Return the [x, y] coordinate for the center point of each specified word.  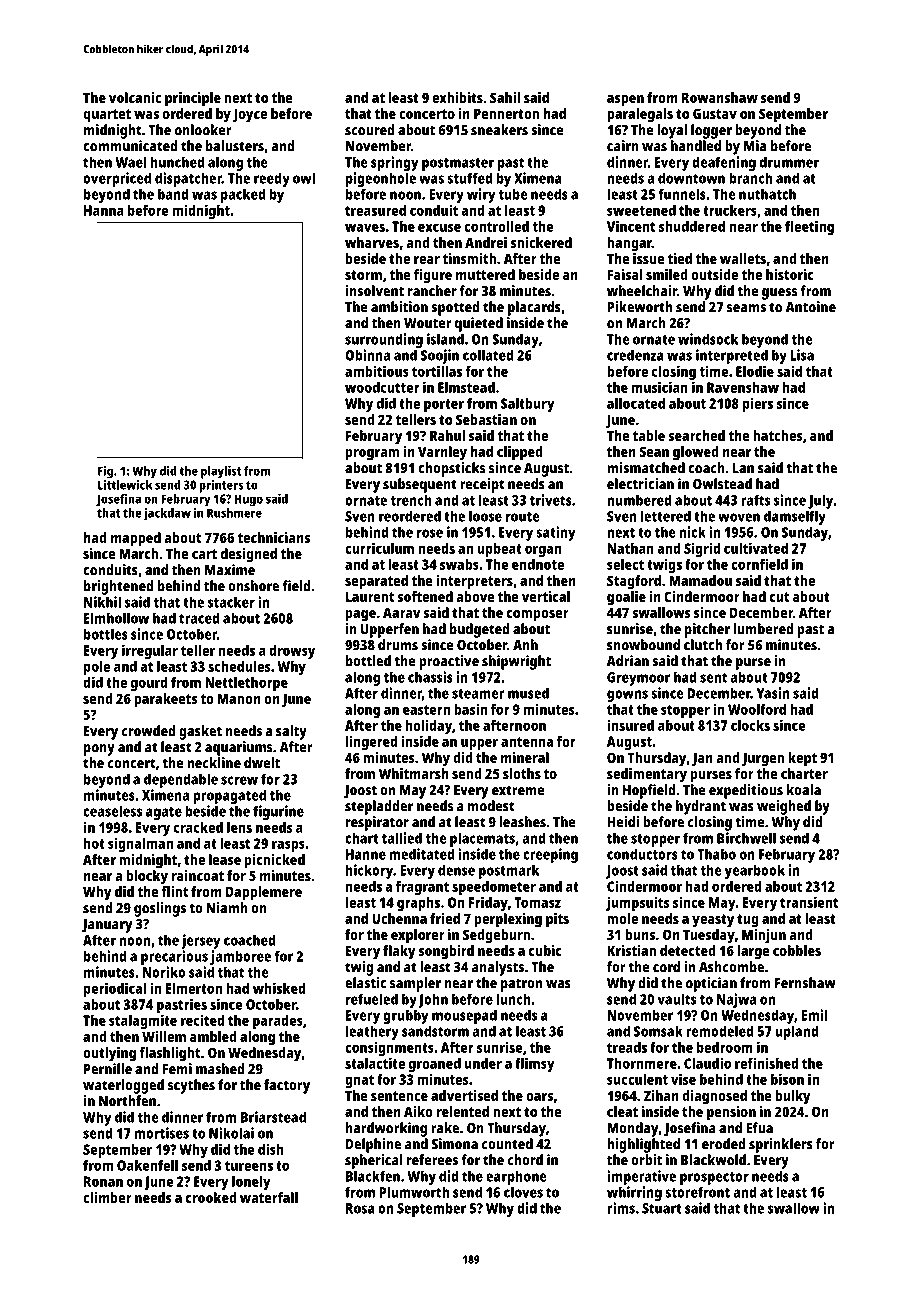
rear [427, 260]
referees [432, 1160]
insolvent [375, 291]
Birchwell [746, 838]
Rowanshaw [720, 97]
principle [193, 99]
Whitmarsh [414, 773]
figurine [278, 812]
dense [456, 870]
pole [97, 668]
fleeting [809, 227]
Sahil [505, 97]
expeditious [746, 791]
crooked [211, 1197]
